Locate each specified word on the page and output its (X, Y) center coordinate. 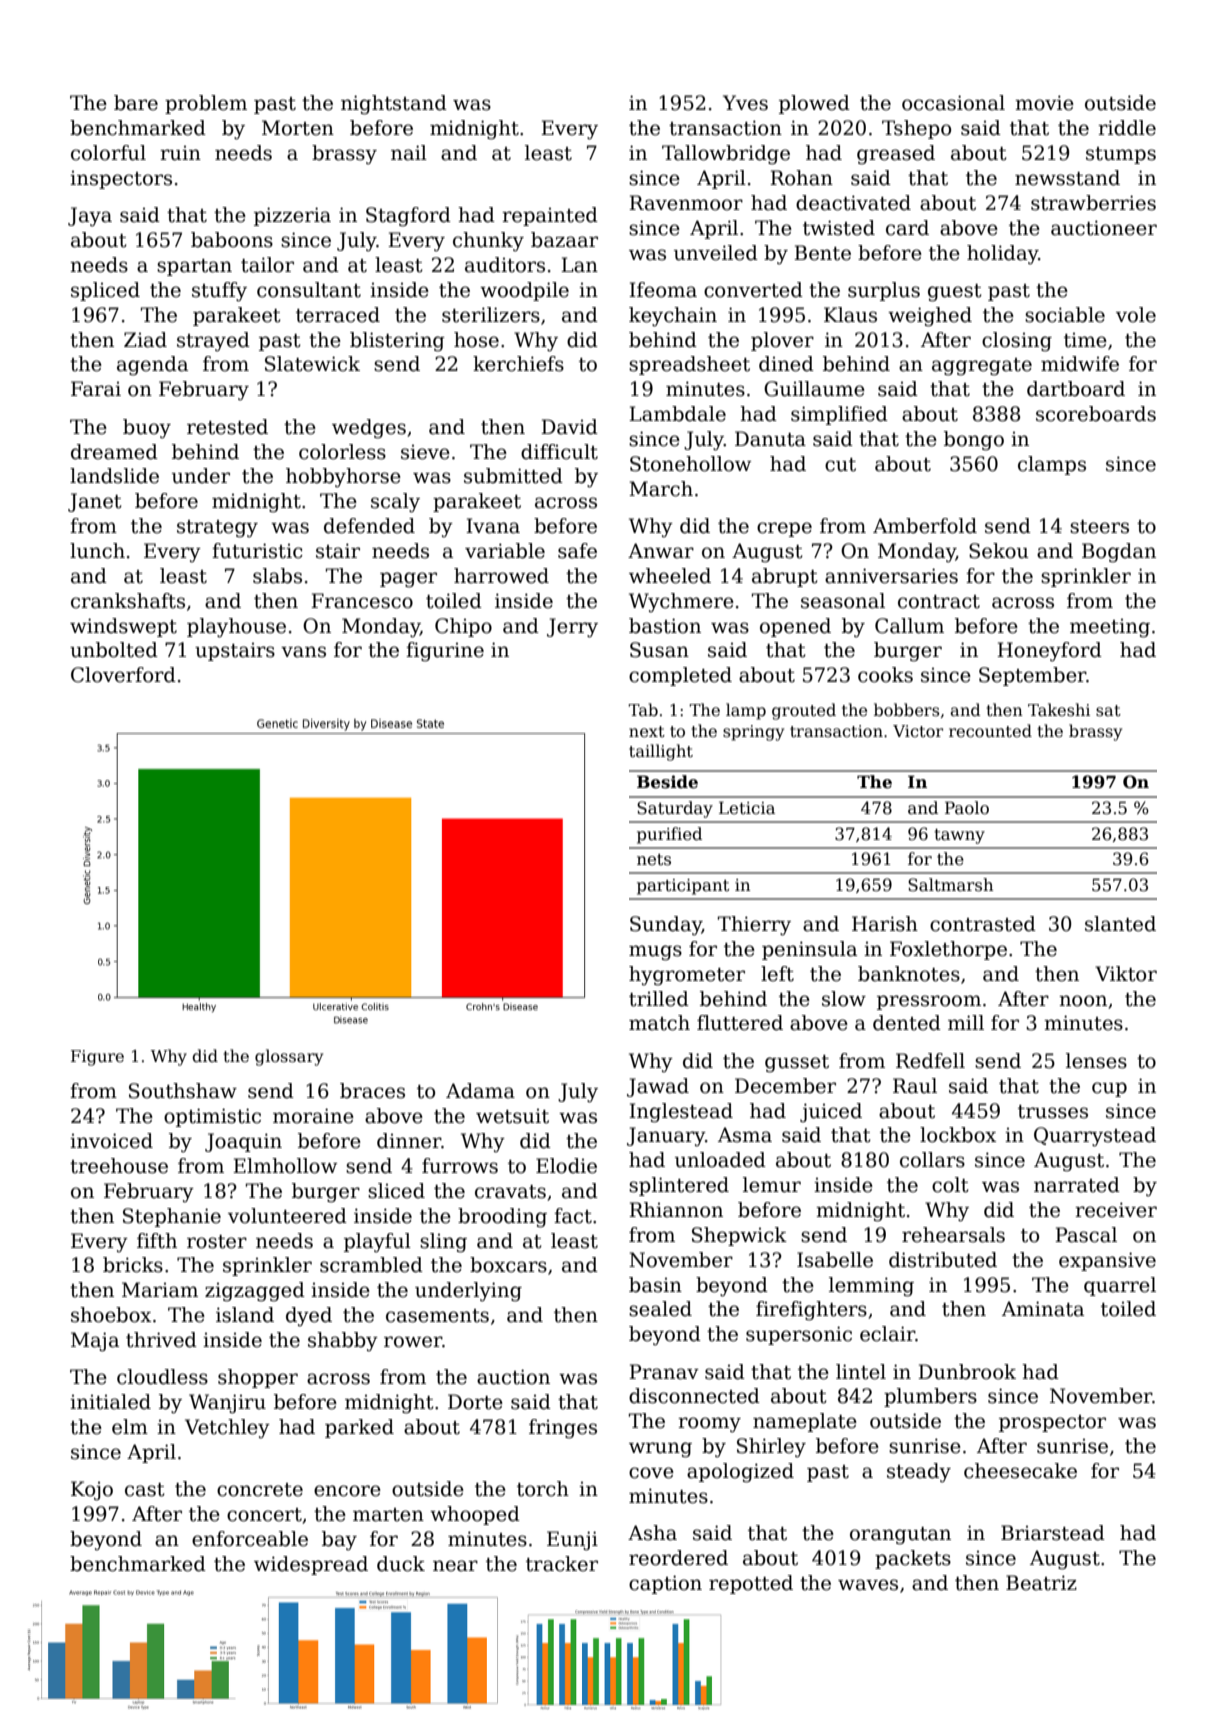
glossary (289, 1057)
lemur (772, 1185)
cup (1109, 1089)
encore (347, 1491)
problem (206, 104)
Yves (745, 103)
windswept (123, 627)
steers (1099, 527)
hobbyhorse (343, 478)
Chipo (463, 627)
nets (654, 860)
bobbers (906, 710)
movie (1044, 103)
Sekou (999, 551)
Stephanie (172, 1217)
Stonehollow (690, 464)
